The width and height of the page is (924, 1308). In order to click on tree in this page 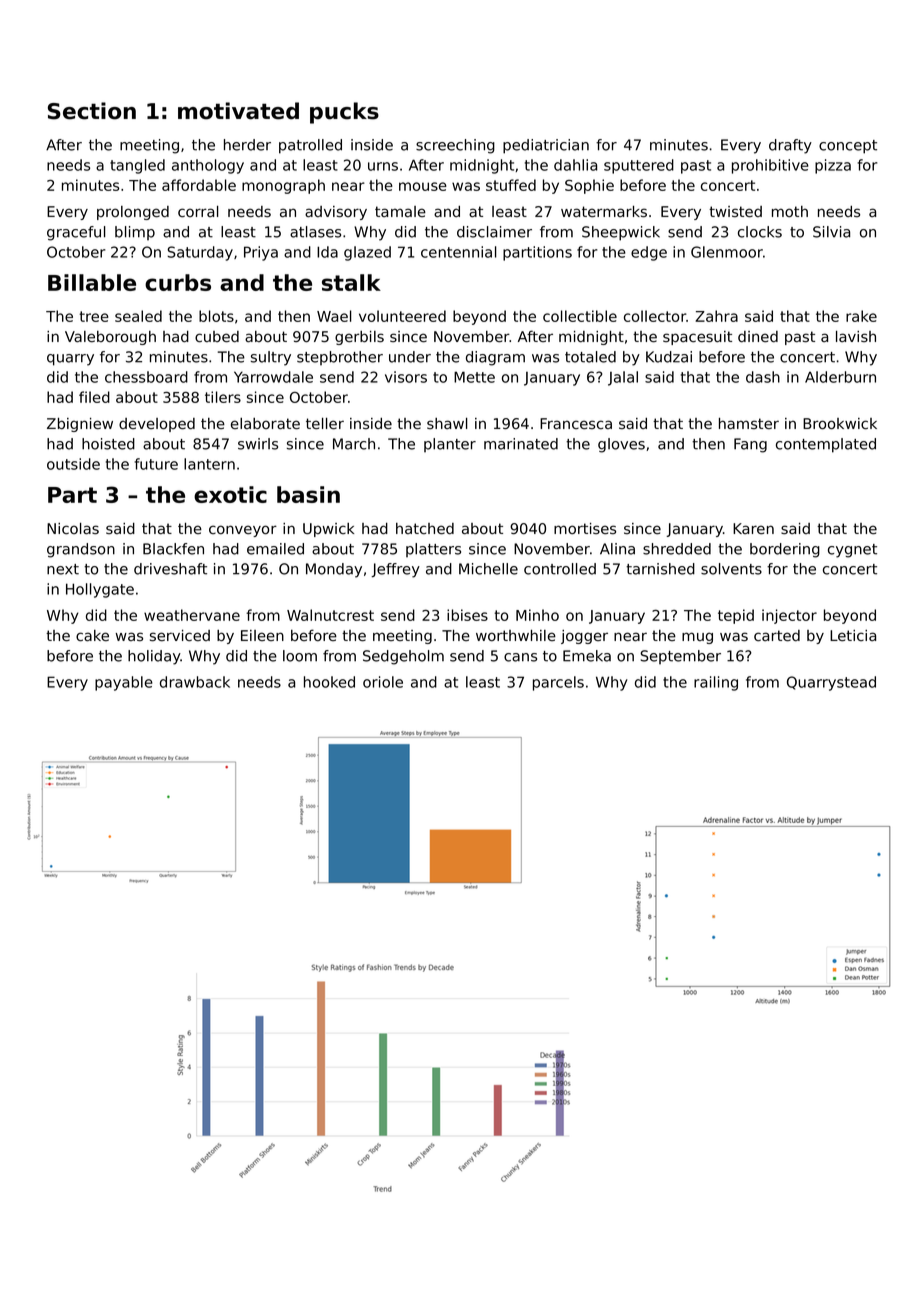, I will do `click(94, 316)`.
